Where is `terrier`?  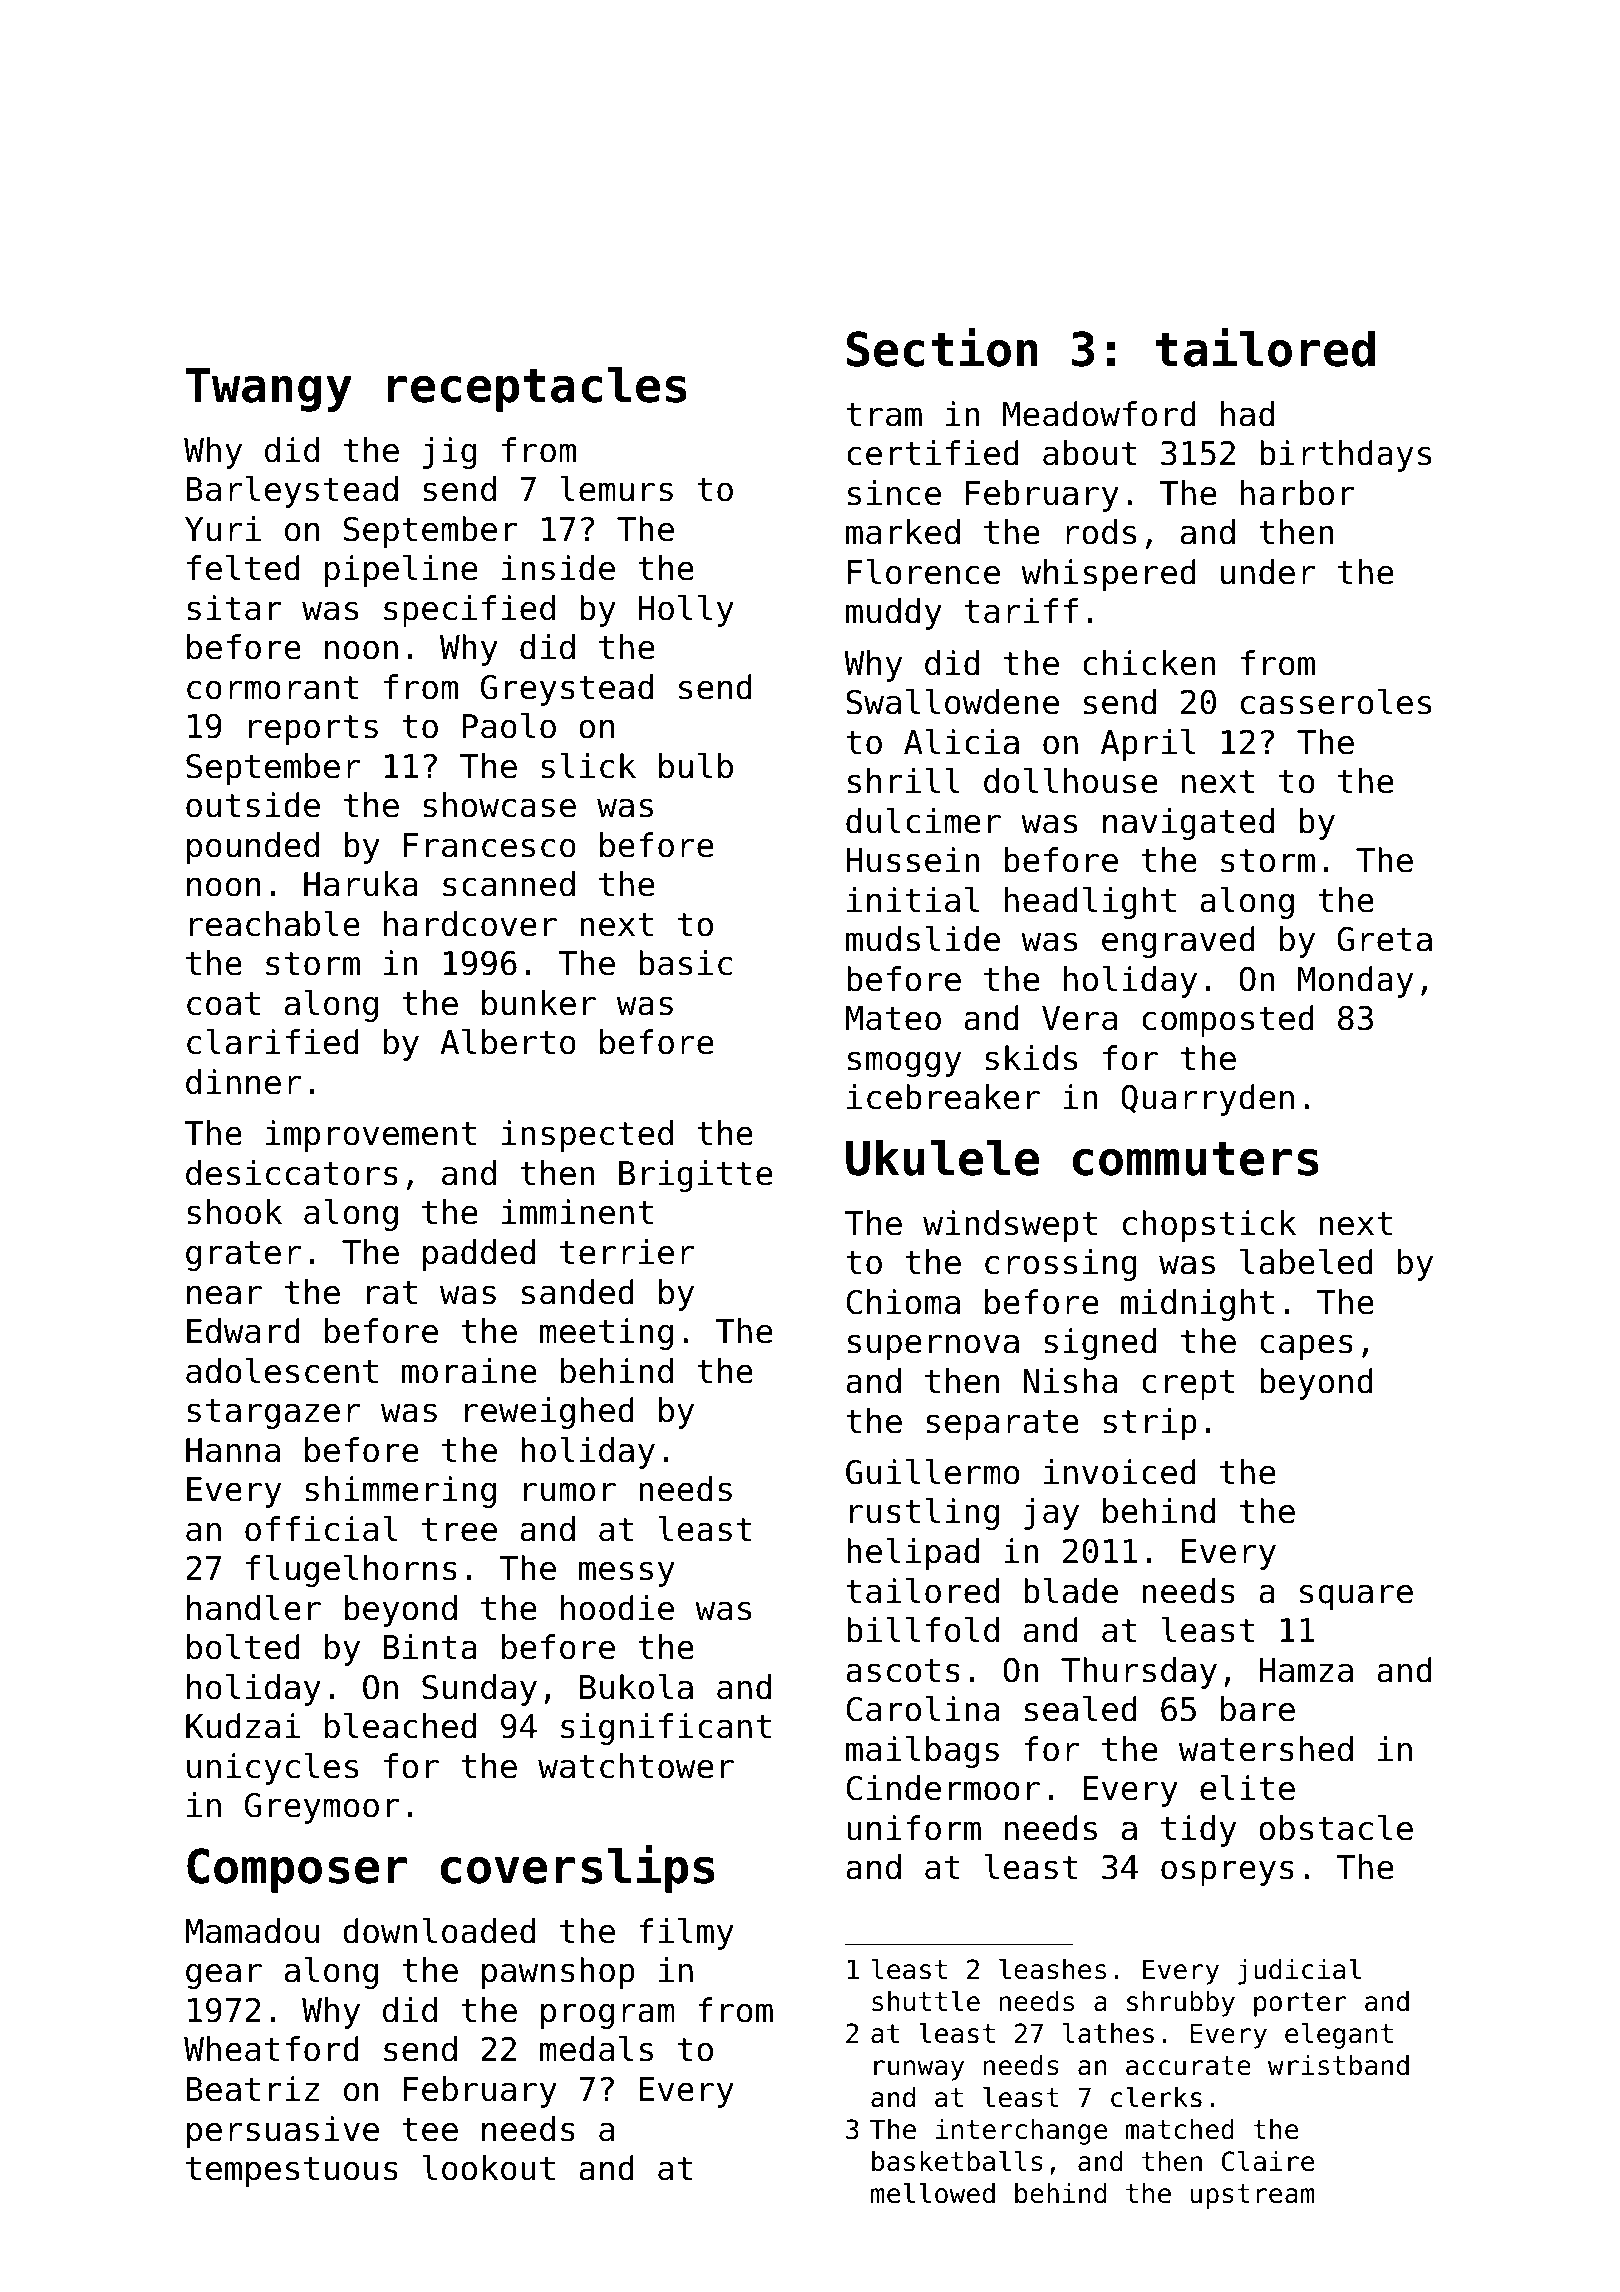
terrier is located at coordinates (627, 1252).
